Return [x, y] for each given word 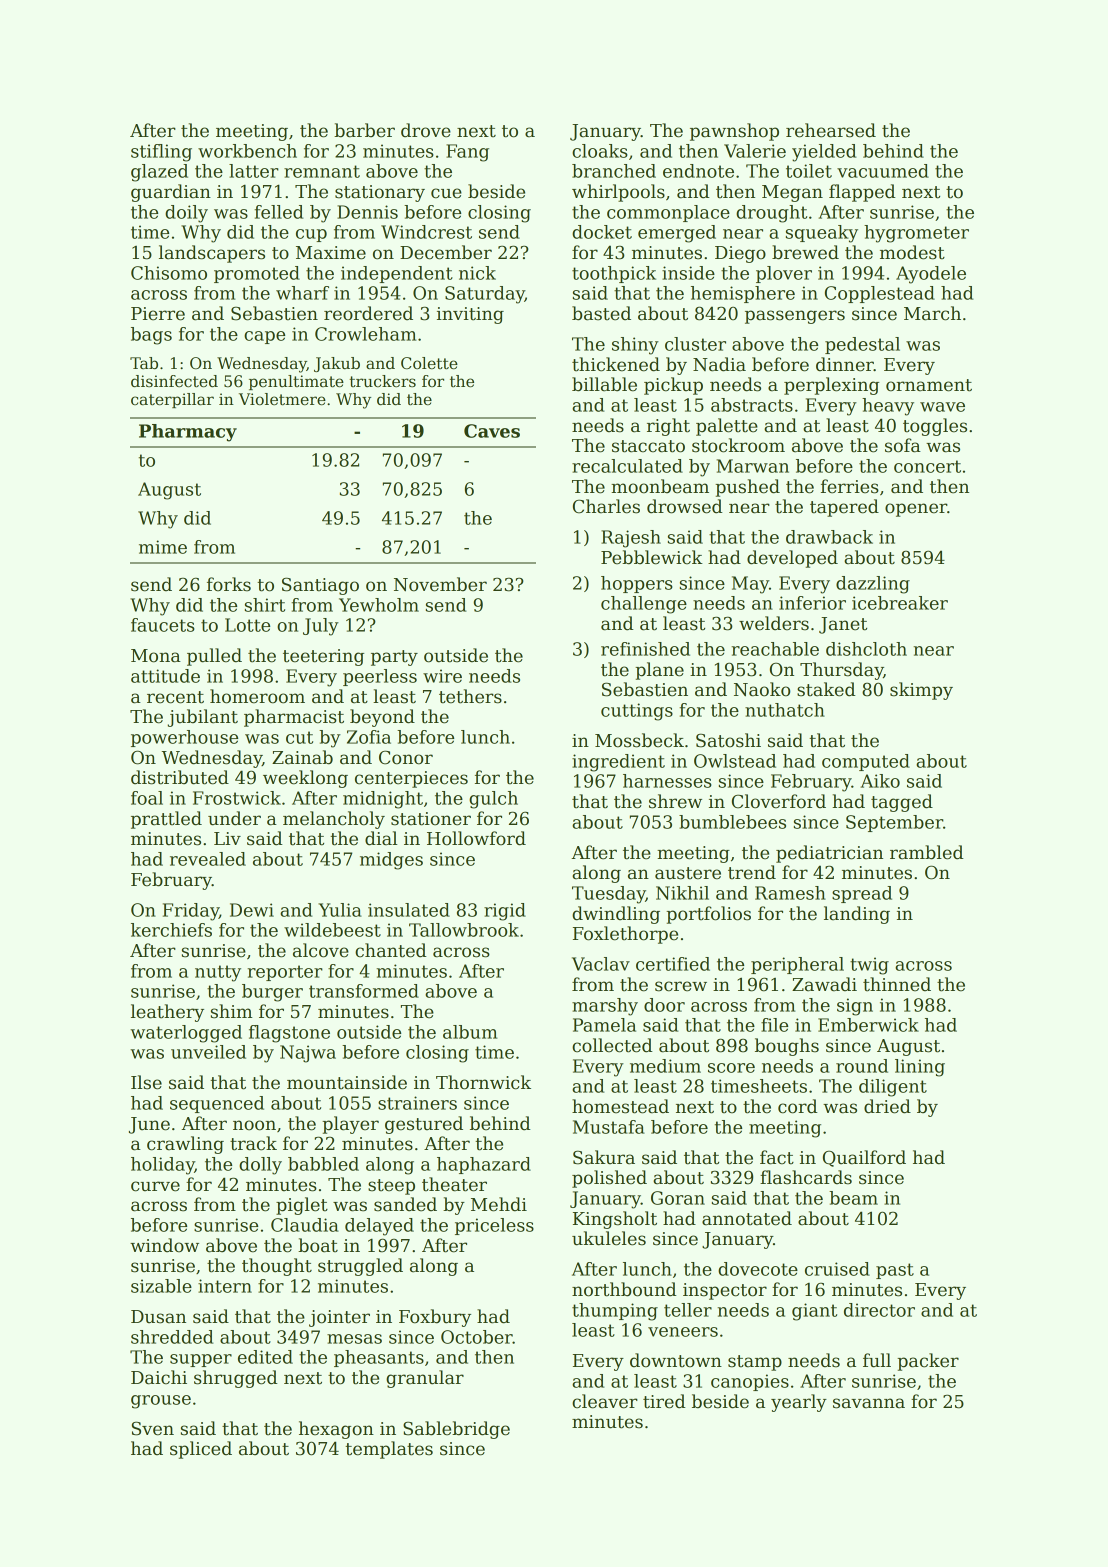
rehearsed [831, 130]
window [164, 1245]
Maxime [331, 253]
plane [659, 671]
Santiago [320, 586]
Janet [843, 625]
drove [426, 130]
